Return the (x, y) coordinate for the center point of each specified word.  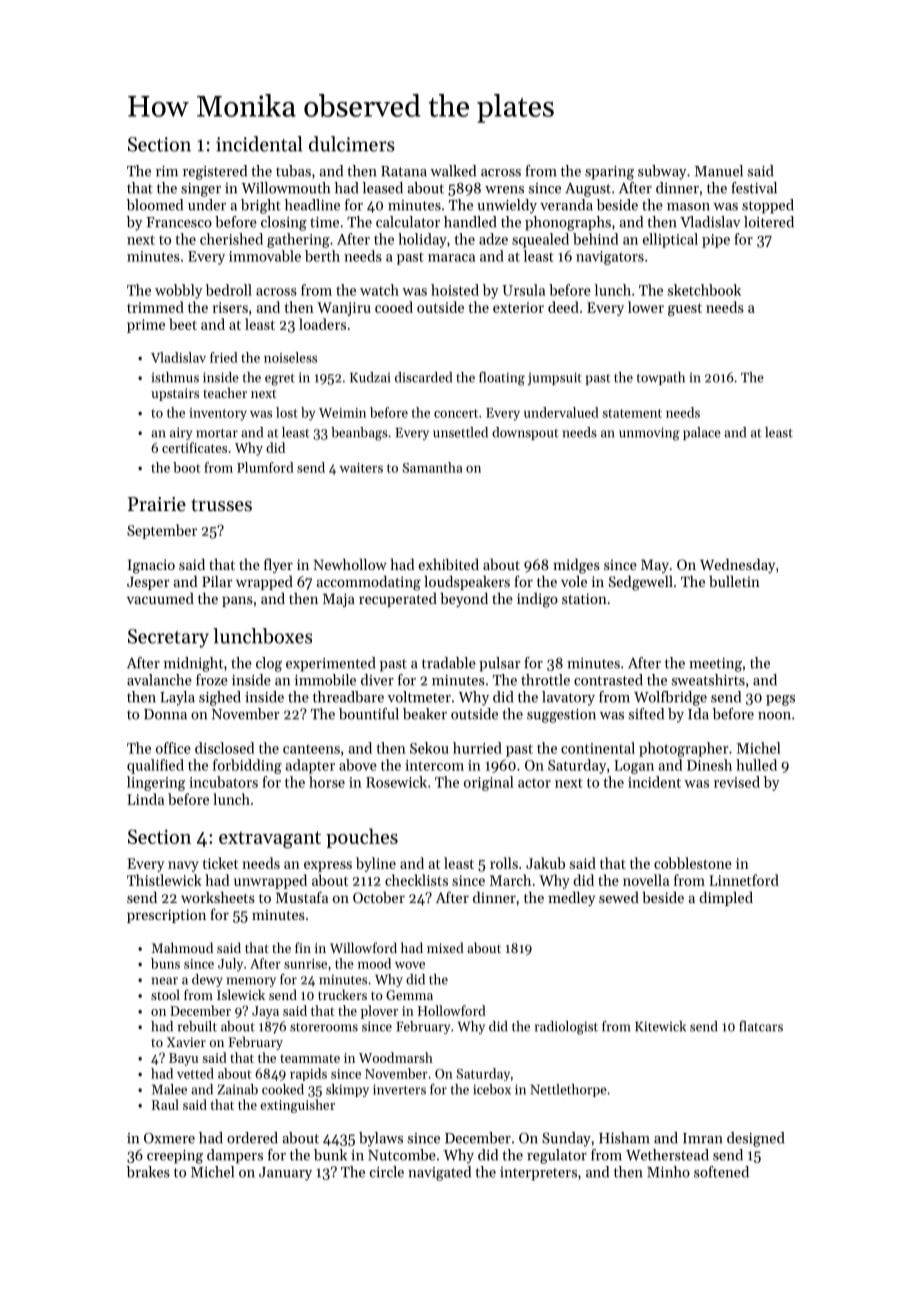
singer (201, 190)
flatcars (761, 1026)
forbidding (247, 766)
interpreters (538, 1174)
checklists (416, 880)
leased (382, 188)
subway (662, 172)
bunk (330, 1155)
